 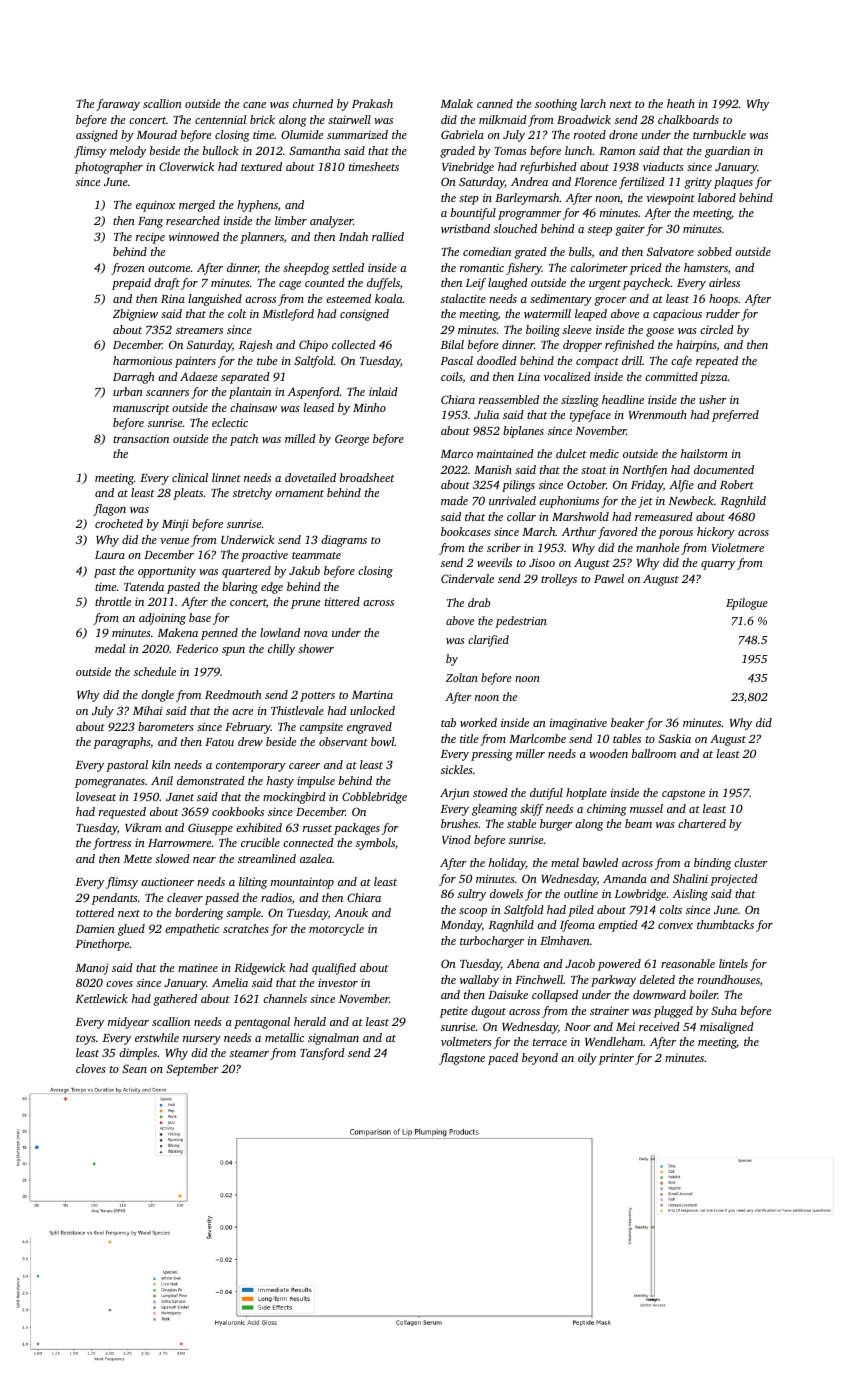 I want to click on churned, so click(x=313, y=103).
